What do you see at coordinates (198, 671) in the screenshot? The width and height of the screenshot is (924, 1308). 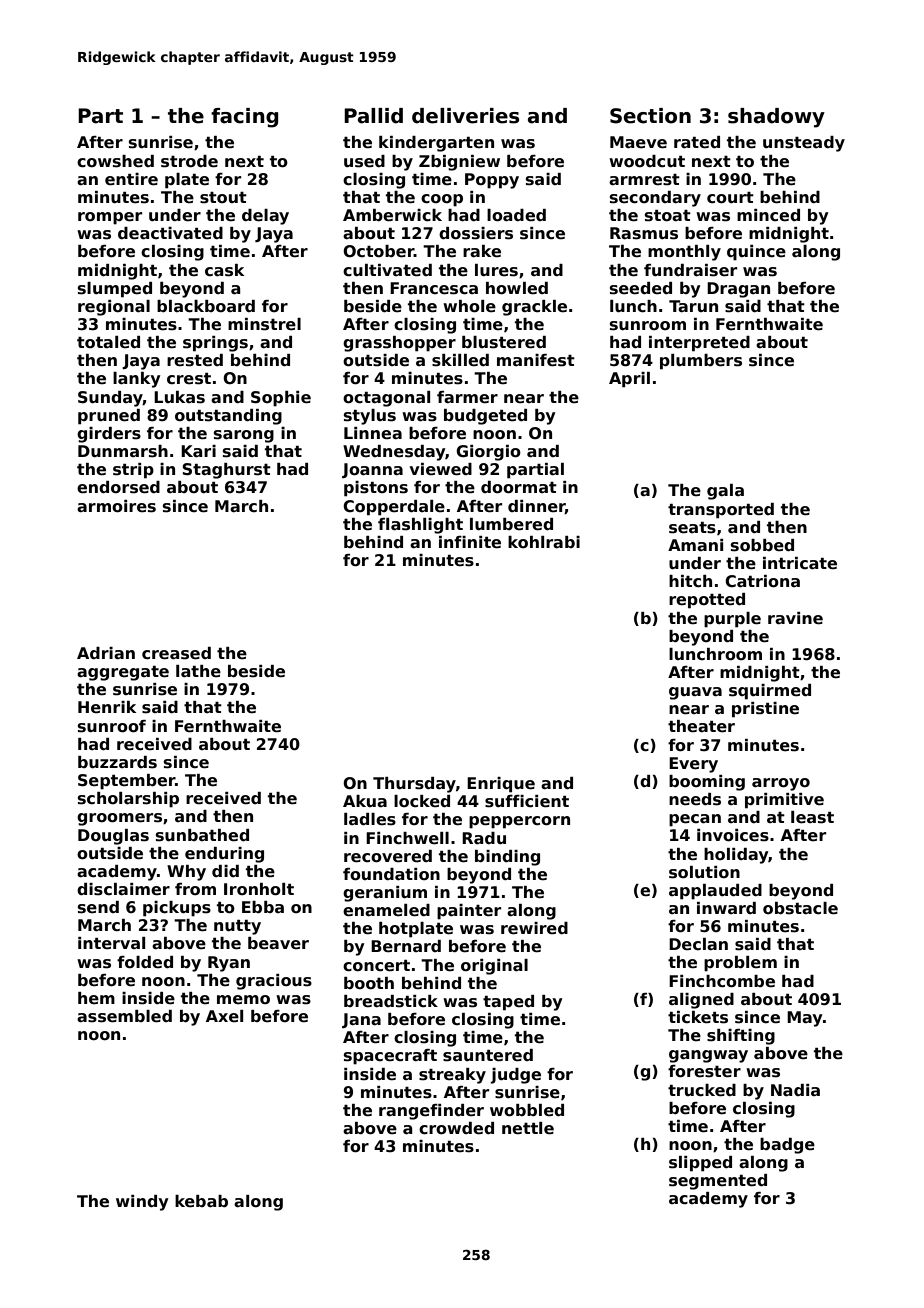 I see `lathe` at bounding box center [198, 671].
